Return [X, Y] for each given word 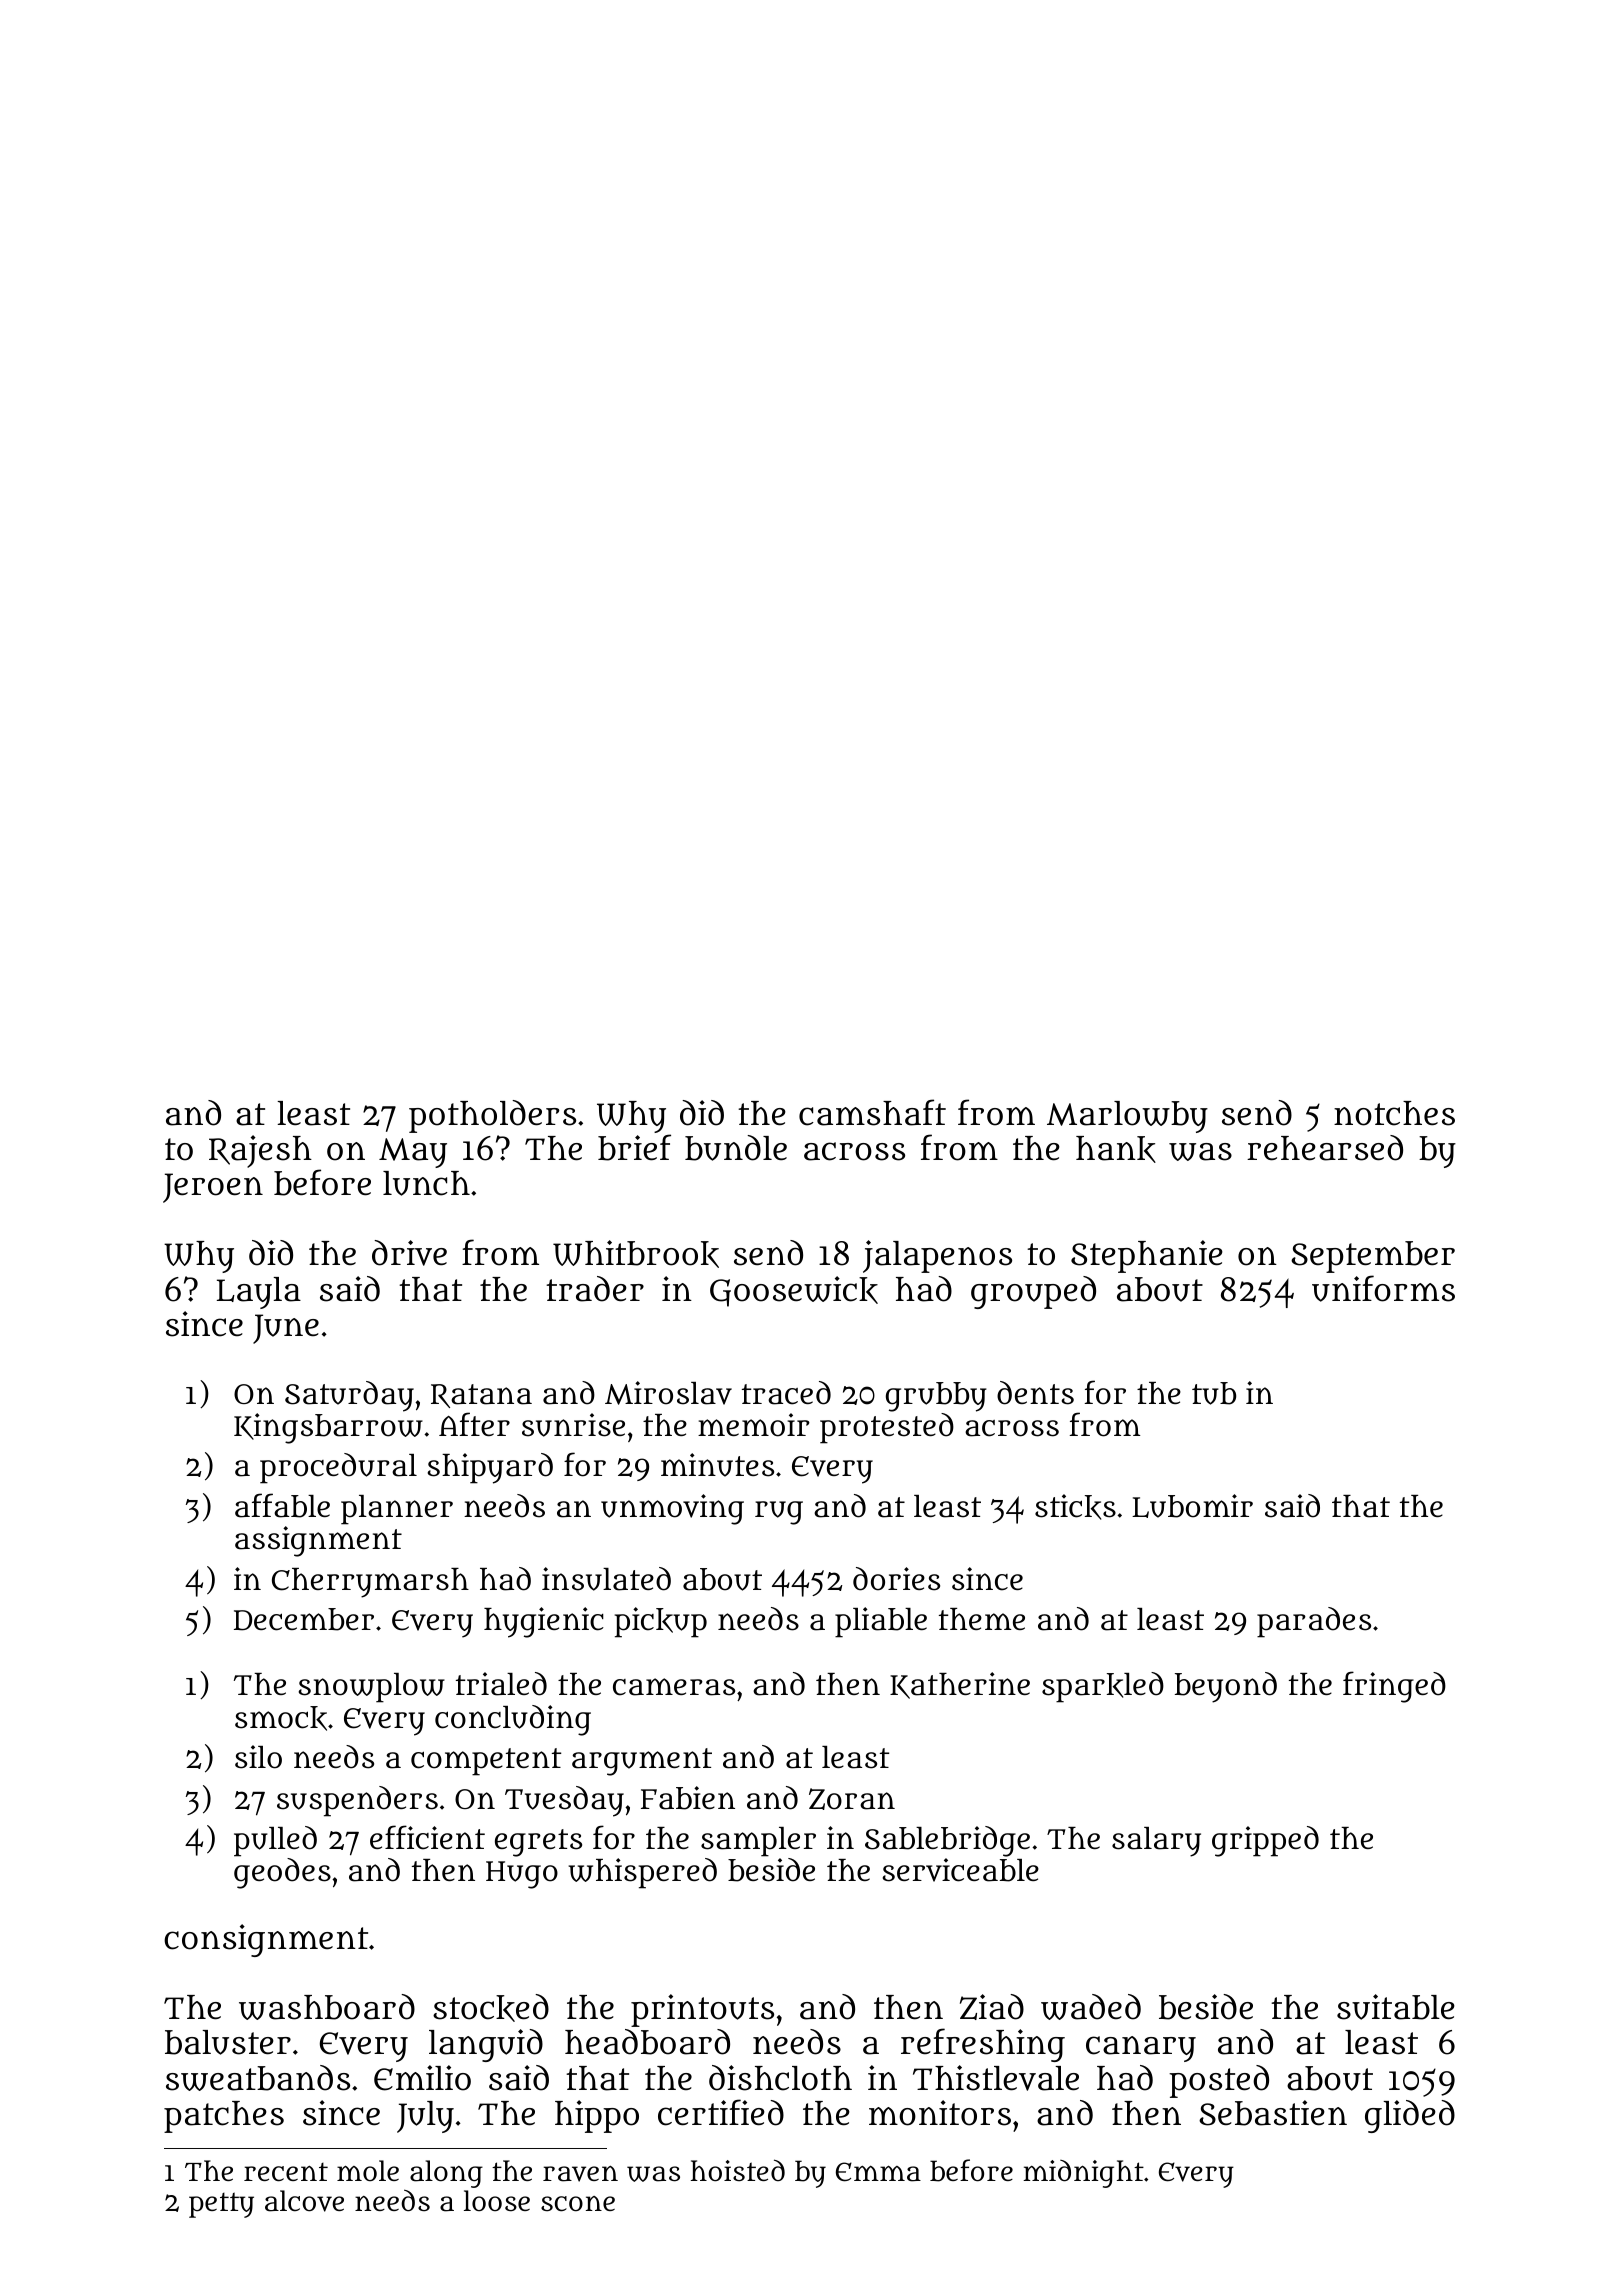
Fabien [688, 1798]
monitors [940, 2113]
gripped [1265, 1841]
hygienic [544, 1622]
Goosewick [794, 1291]
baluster [228, 2042]
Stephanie [1147, 1256]
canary [1141, 2049]
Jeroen [213, 1188]
